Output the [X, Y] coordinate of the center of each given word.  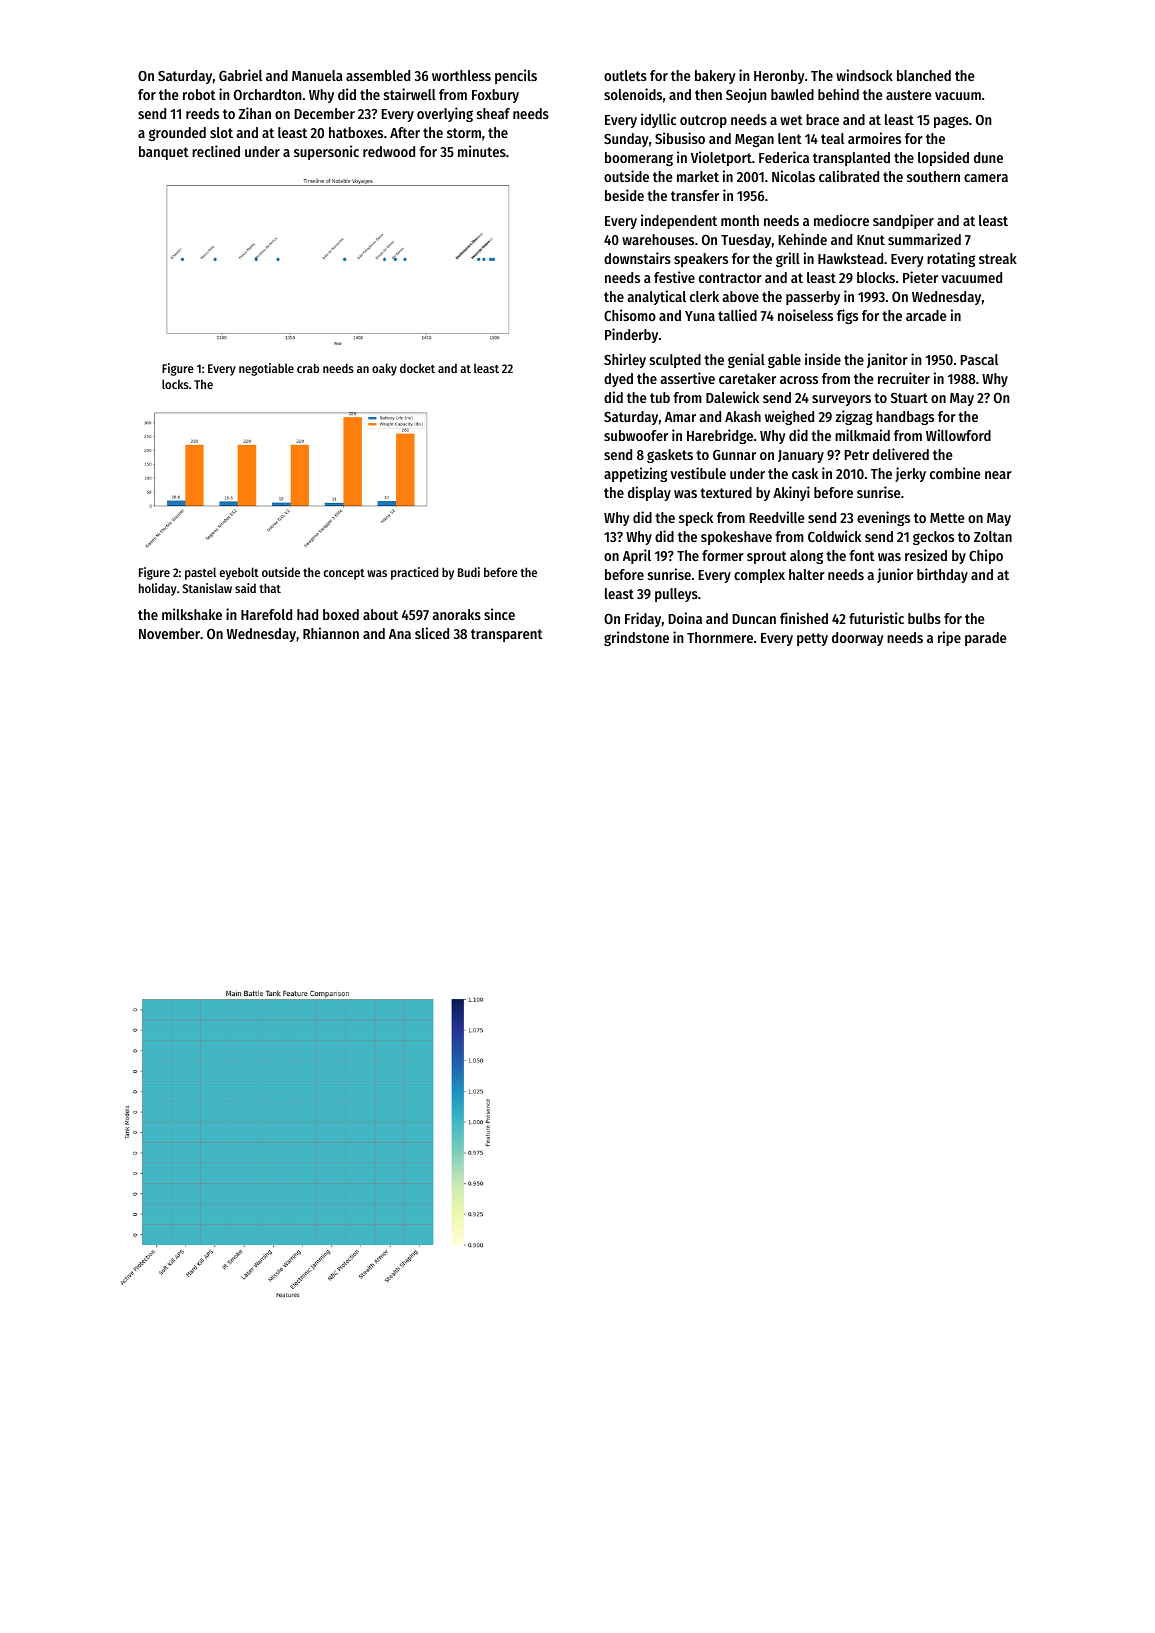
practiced [414, 573]
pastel [200, 573]
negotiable [266, 369]
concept [344, 574]
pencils [516, 76]
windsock [864, 75]
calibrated [849, 176]
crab [308, 368]
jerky [910, 474]
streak [998, 258]
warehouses [658, 239]
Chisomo [630, 315]
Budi [469, 572]
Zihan [255, 113]
